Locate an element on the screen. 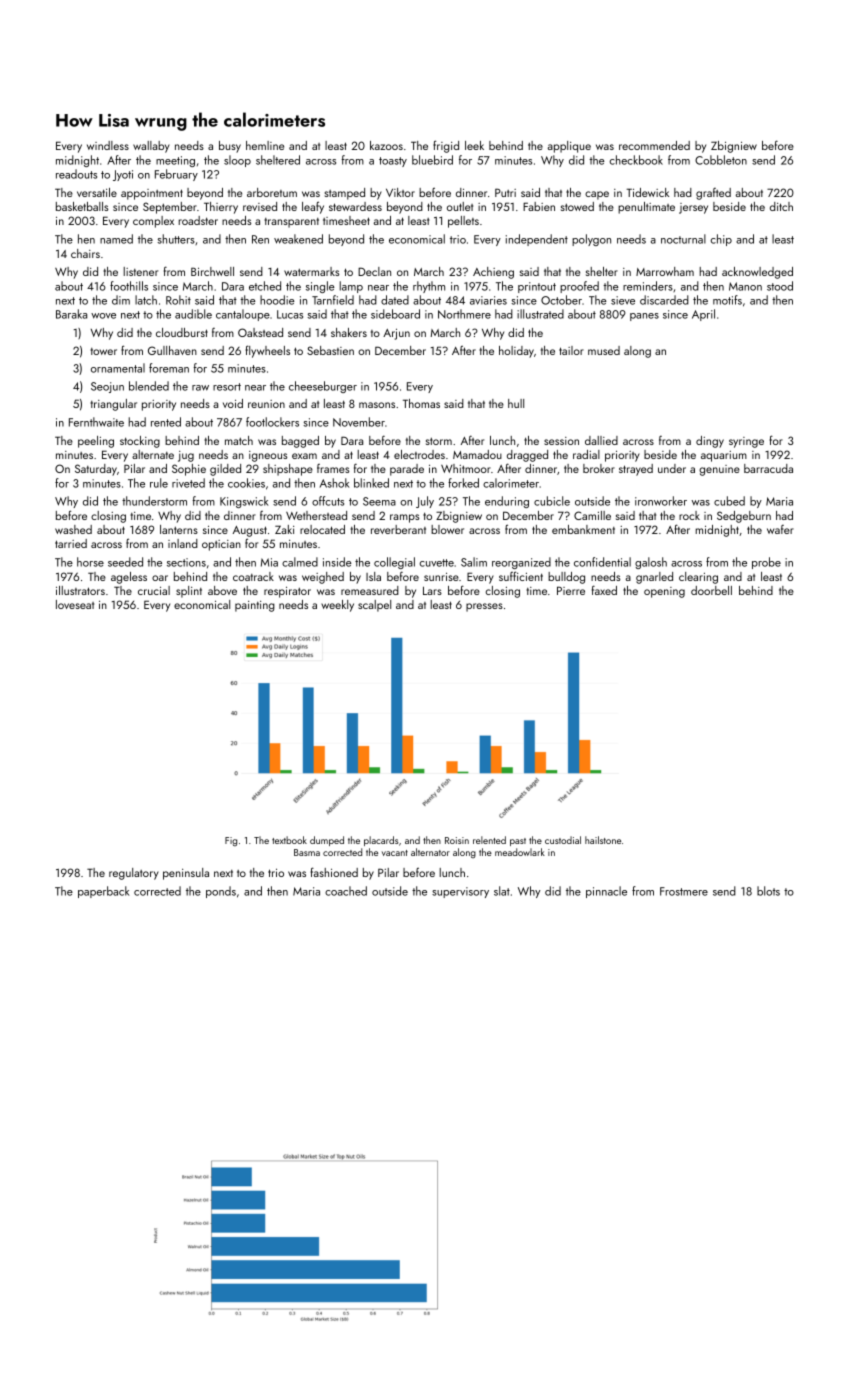 The width and height of the screenshot is (849, 1400). ponds is located at coordinates (221, 892).
